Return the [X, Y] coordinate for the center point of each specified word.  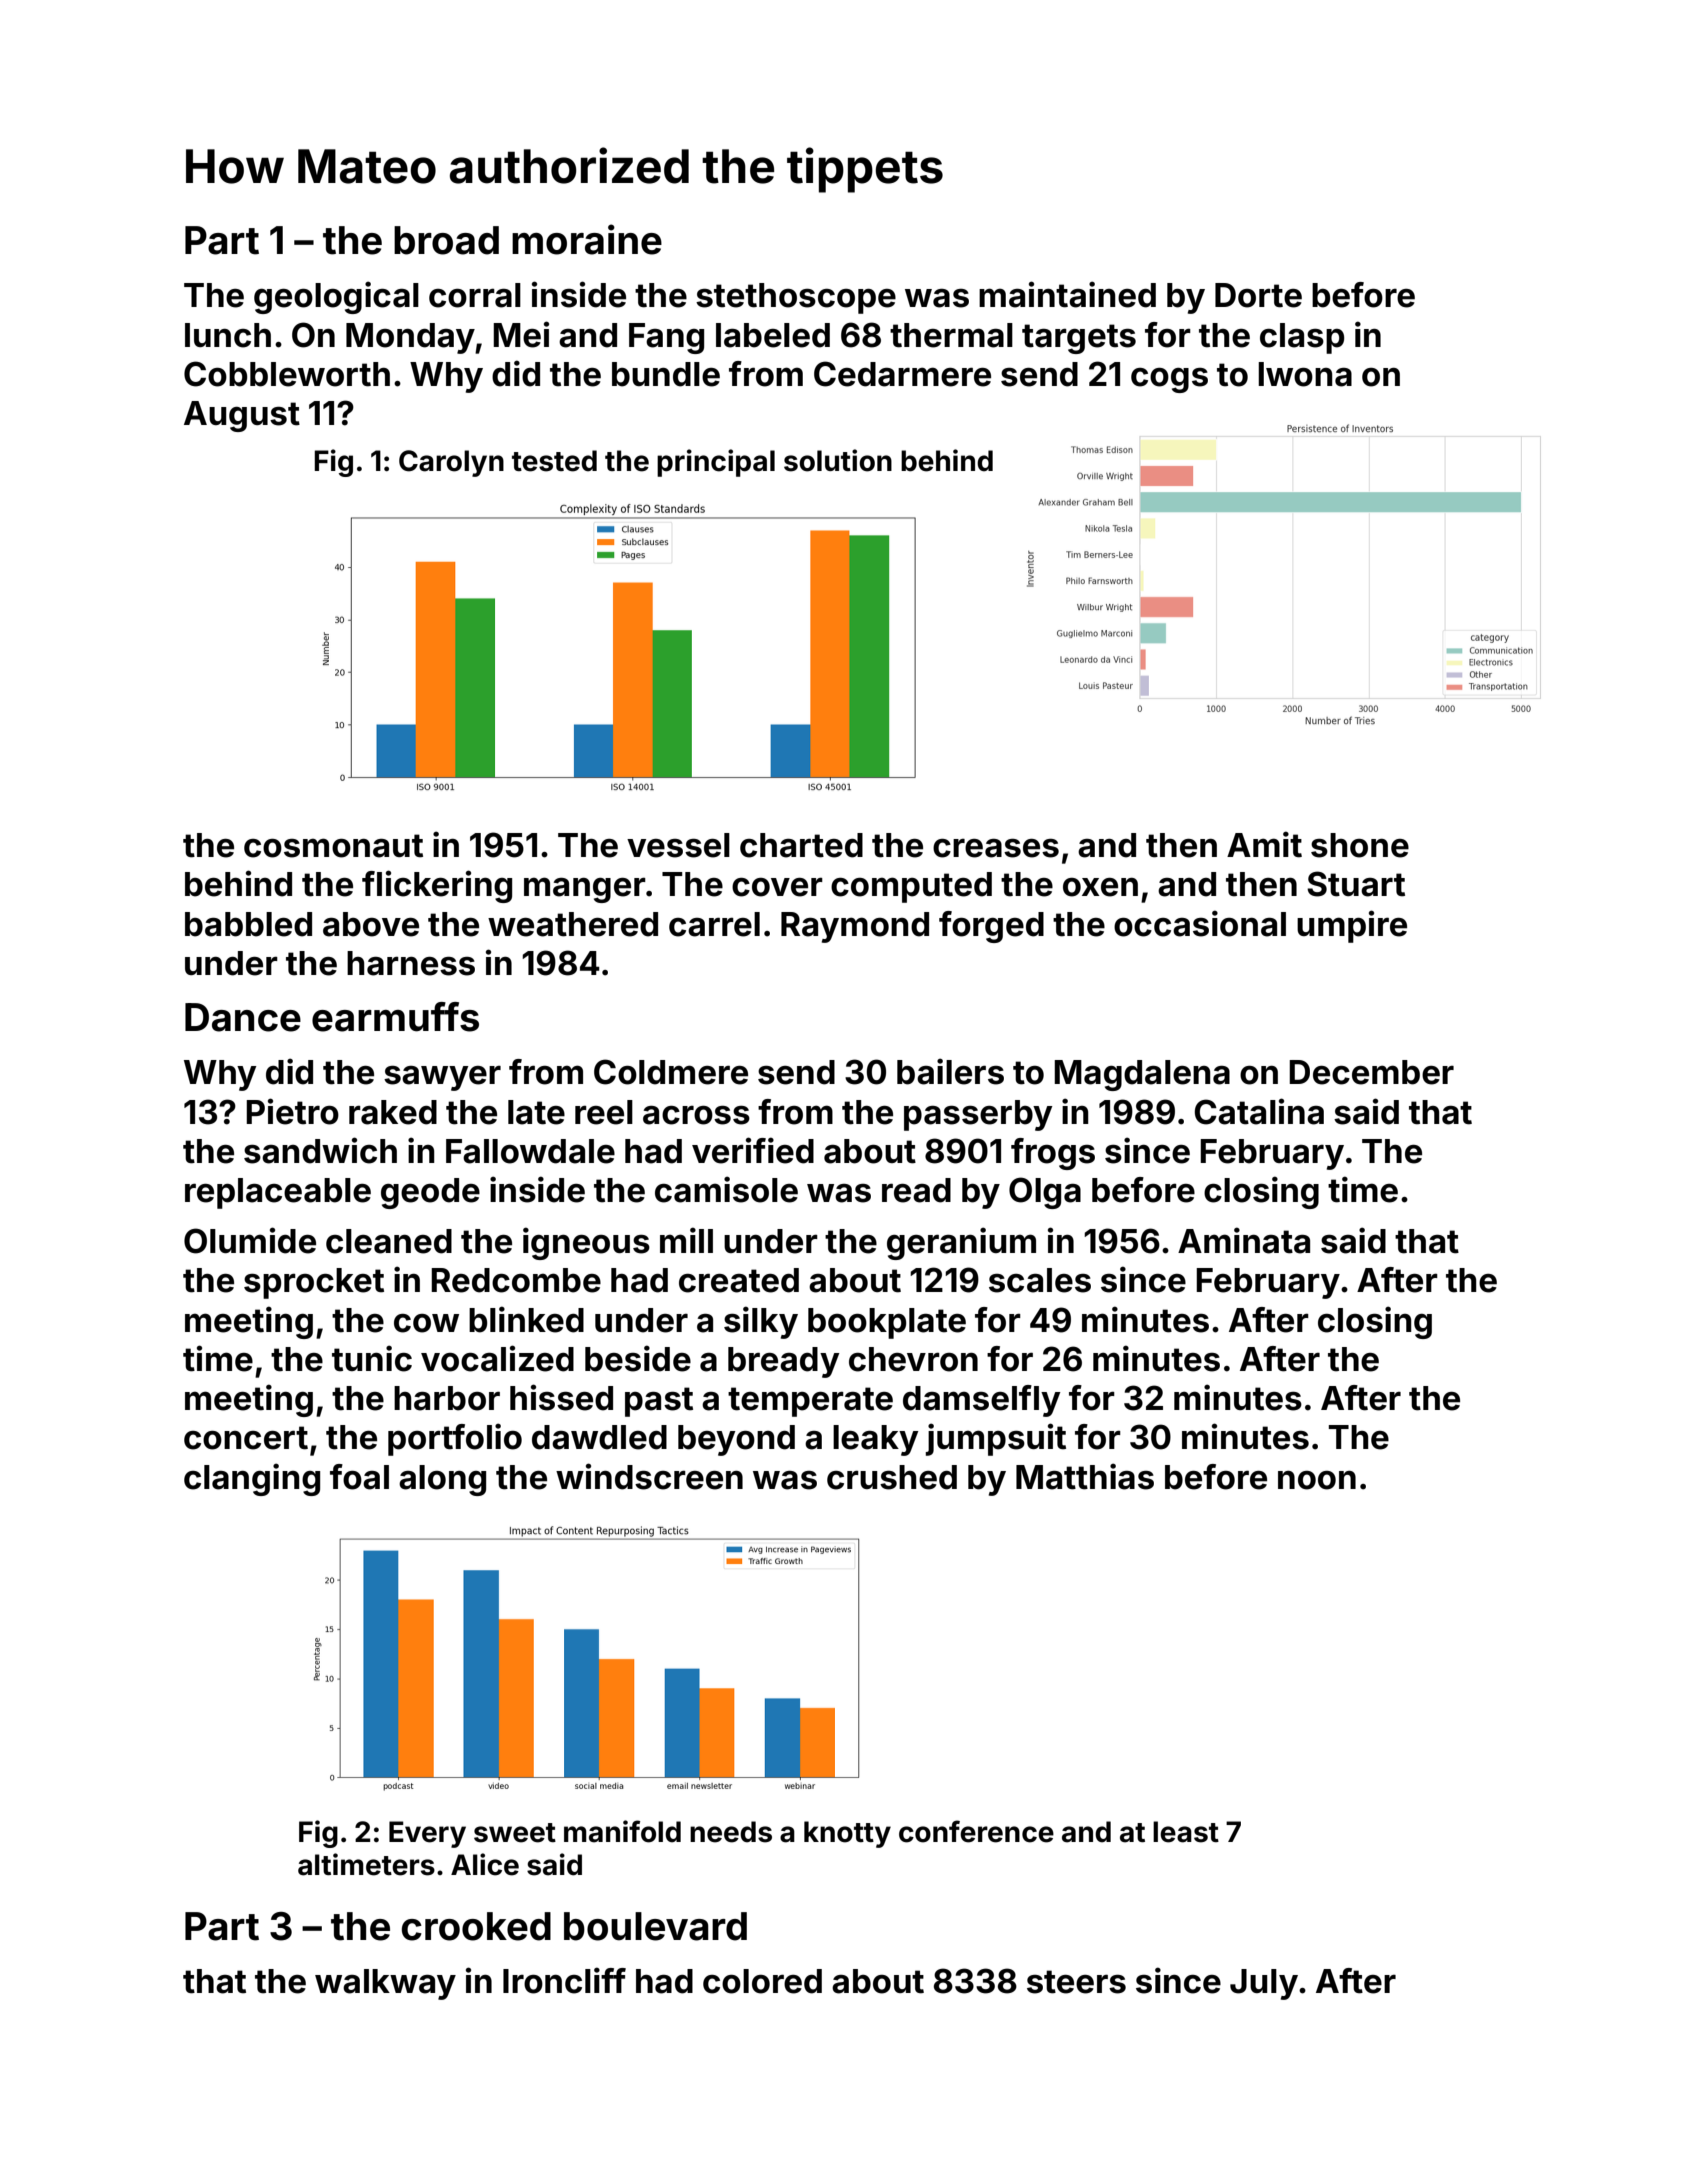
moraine [587, 239]
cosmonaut [333, 846]
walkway [385, 1984]
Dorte [1258, 295]
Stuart [1356, 884]
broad [446, 240]
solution [838, 460]
